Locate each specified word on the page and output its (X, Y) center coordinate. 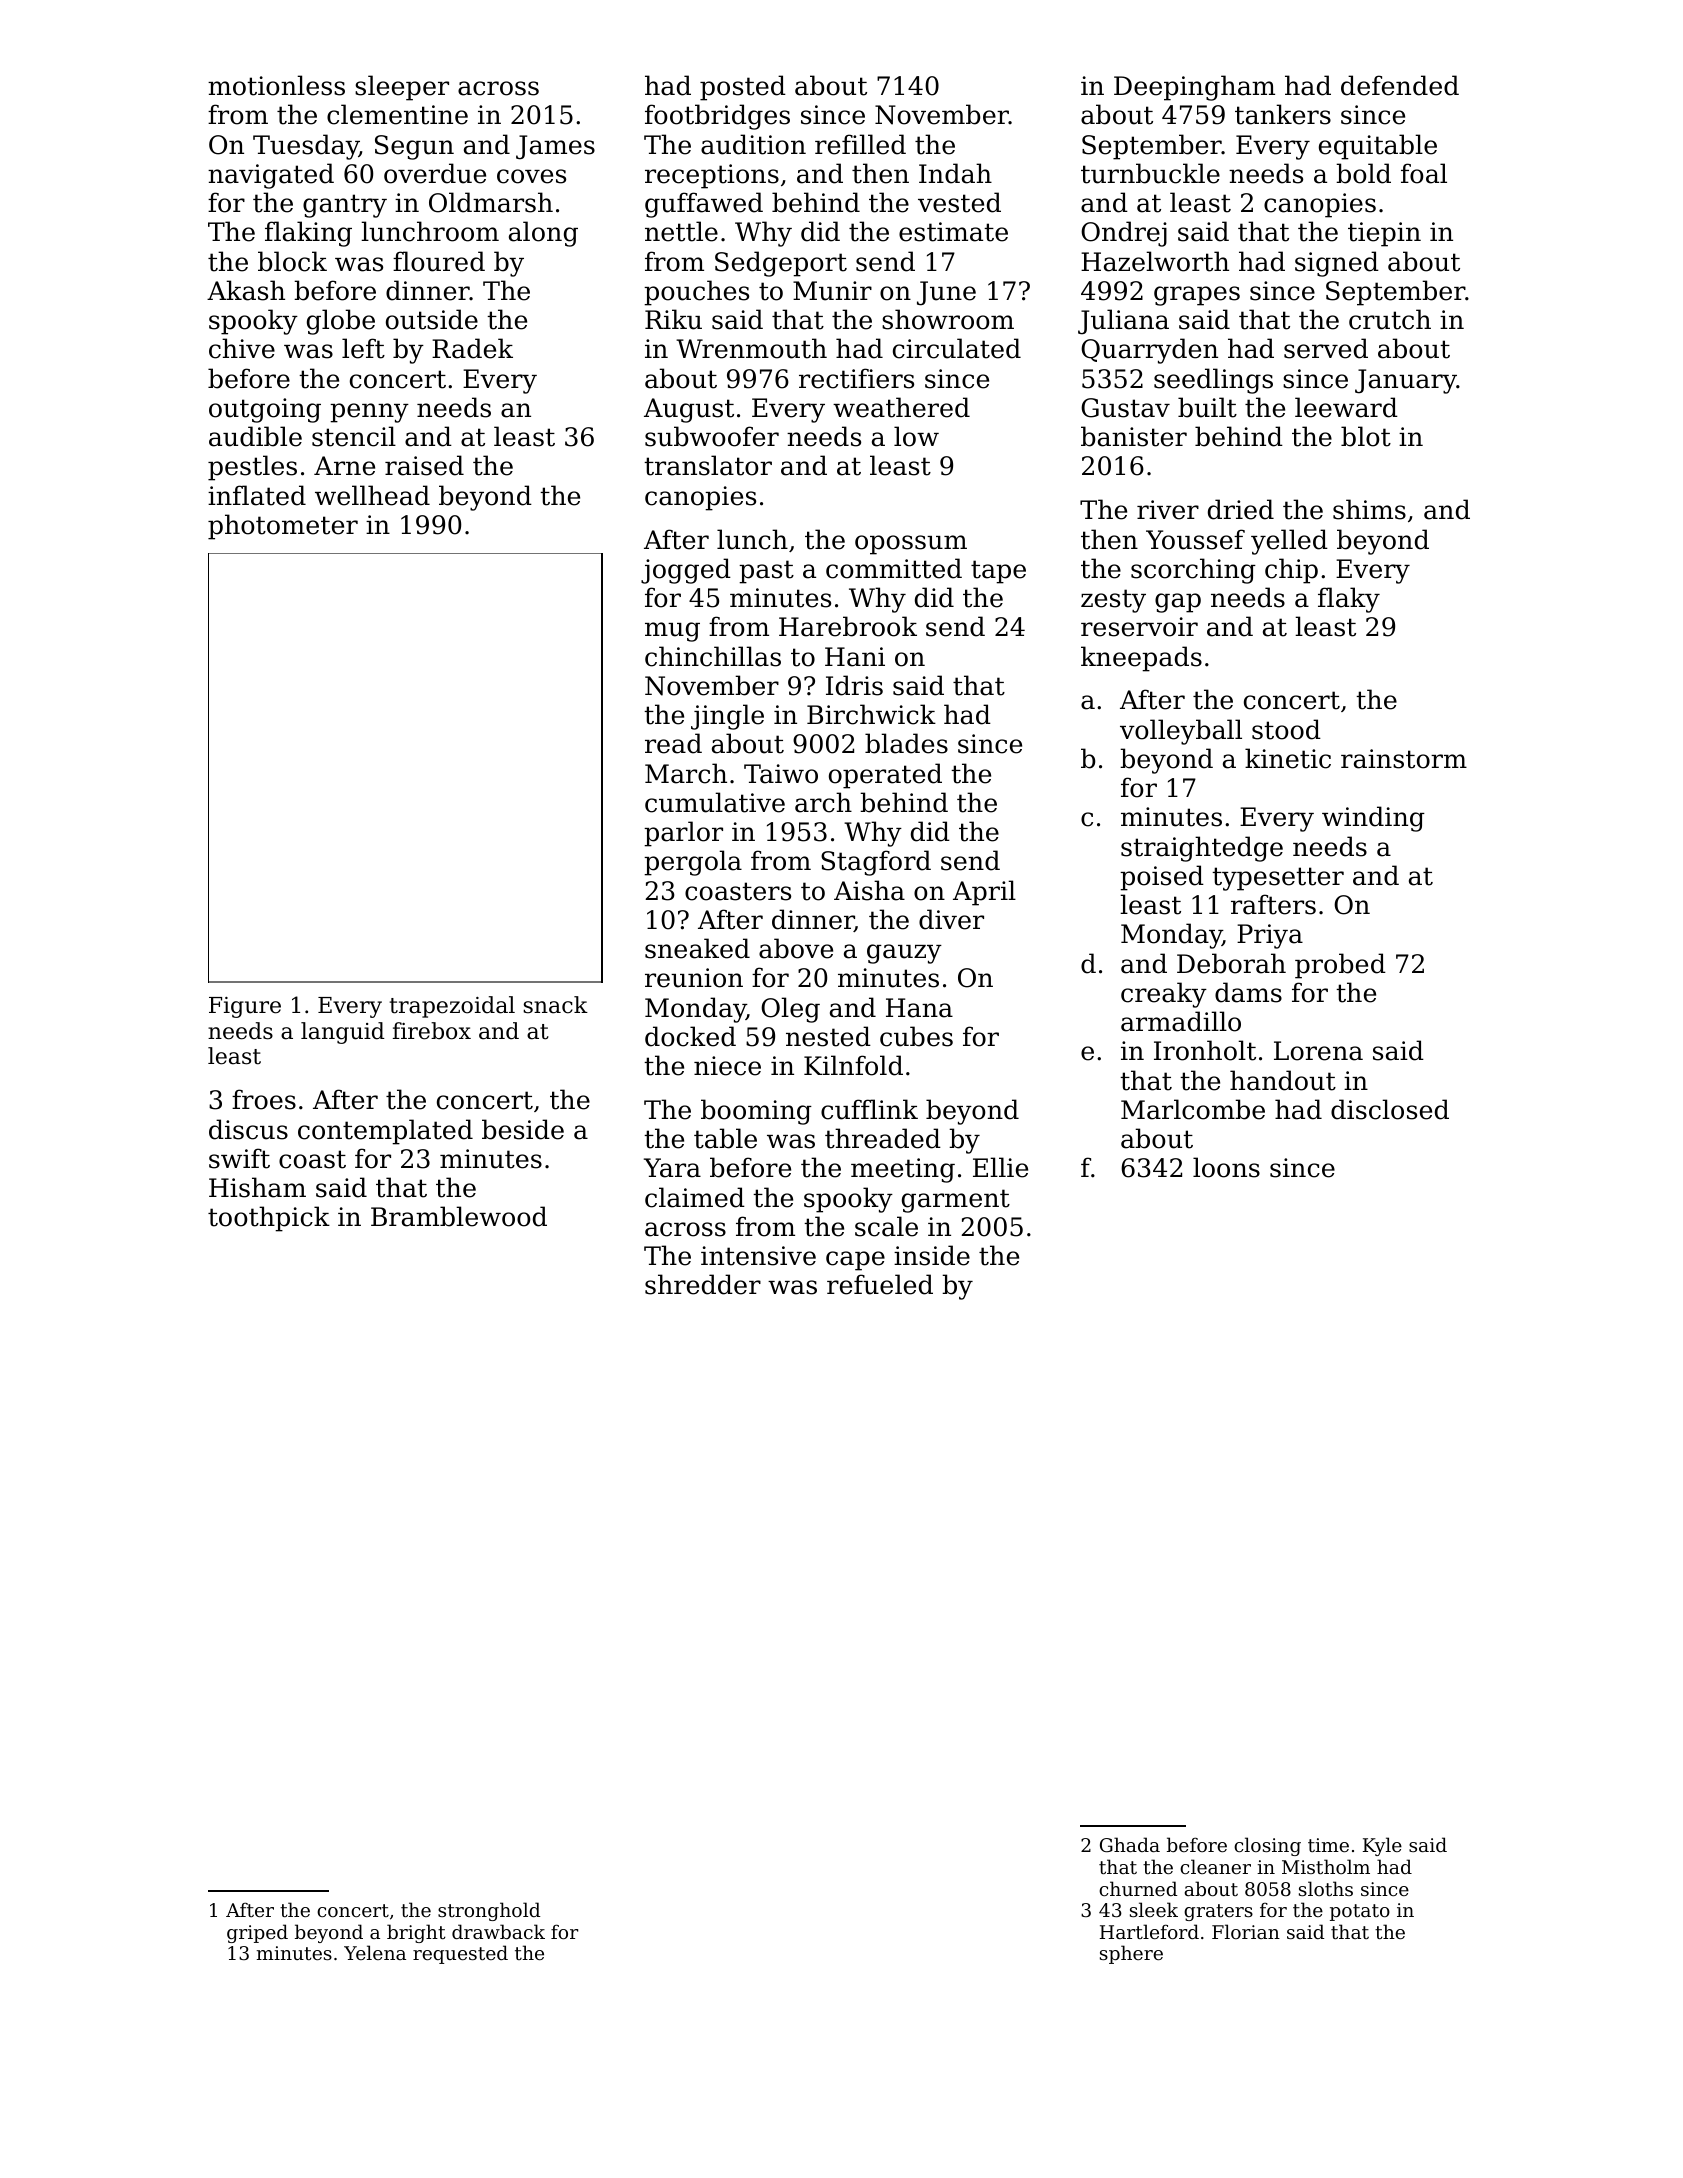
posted (743, 88)
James (555, 147)
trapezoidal (452, 1007)
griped (257, 1933)
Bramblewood (459, 1216)
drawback (498, 1931)
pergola (693, 863)
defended (1400, 85)
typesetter (1278, 879)
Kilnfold (853, 1065)
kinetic (1288, 758)
